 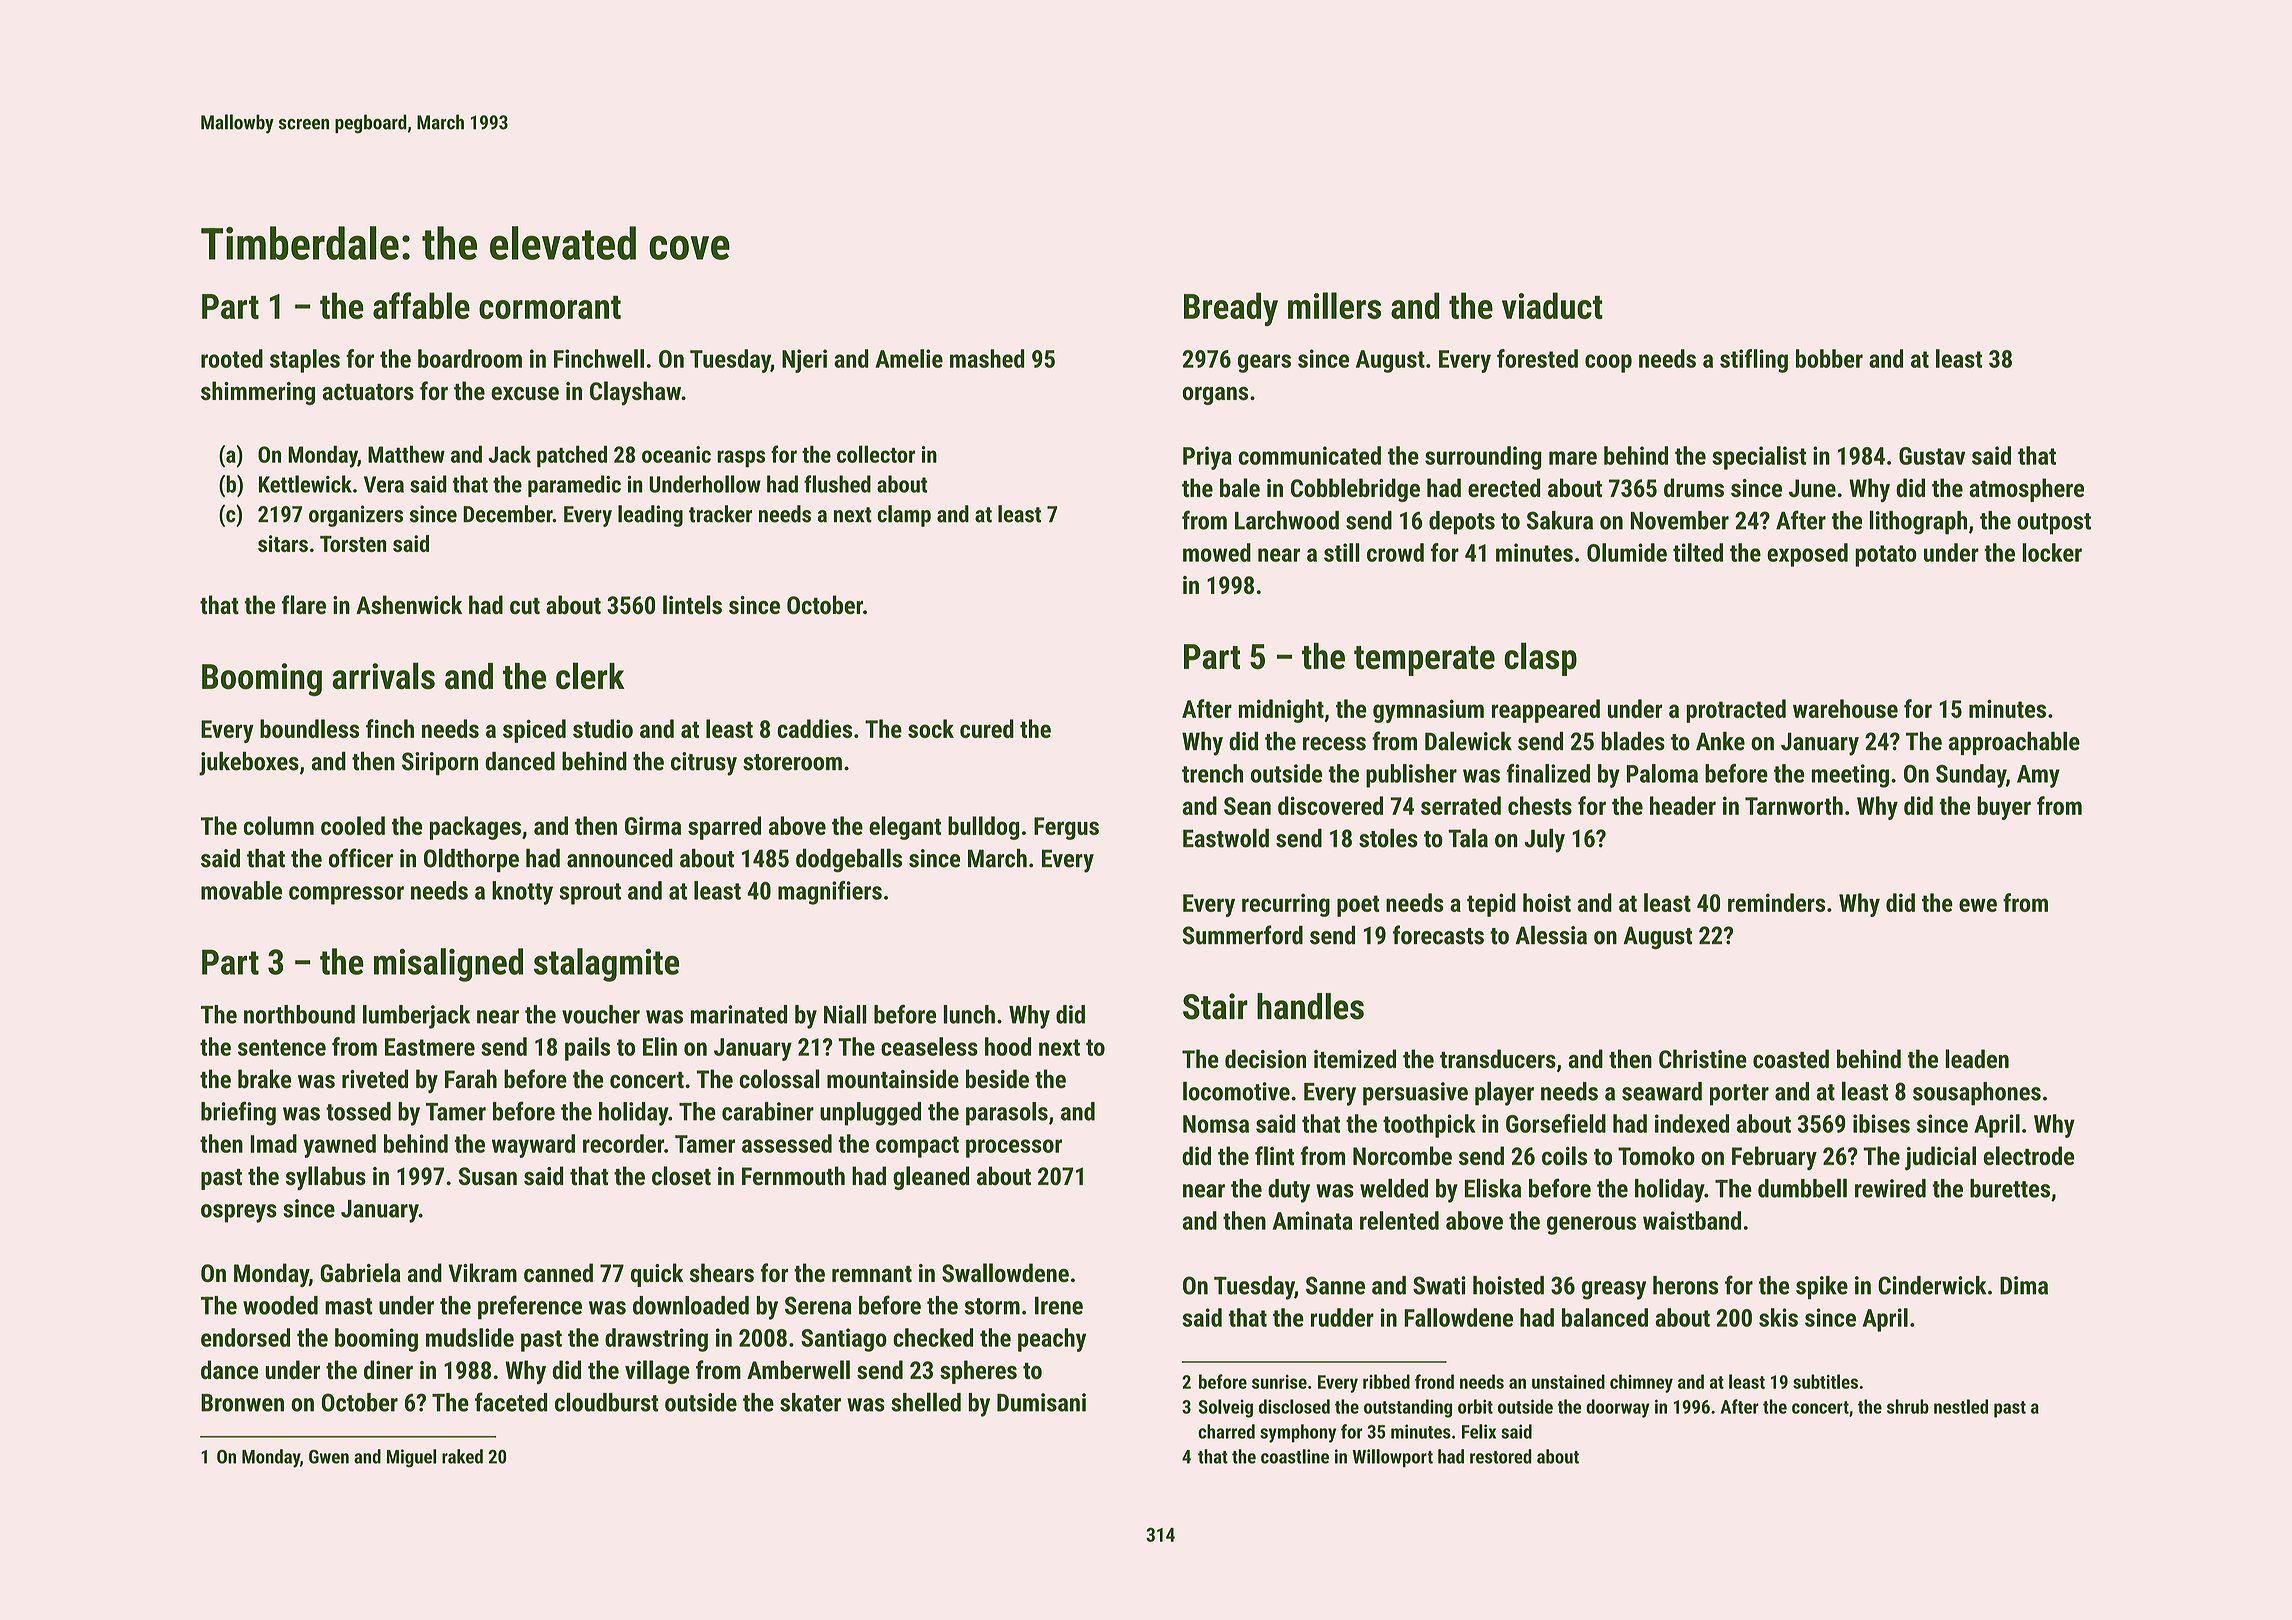 What do you see at coordinates (360, 1272) in the document?
I see `Gabriela` at bounding box center [360, 1272].
